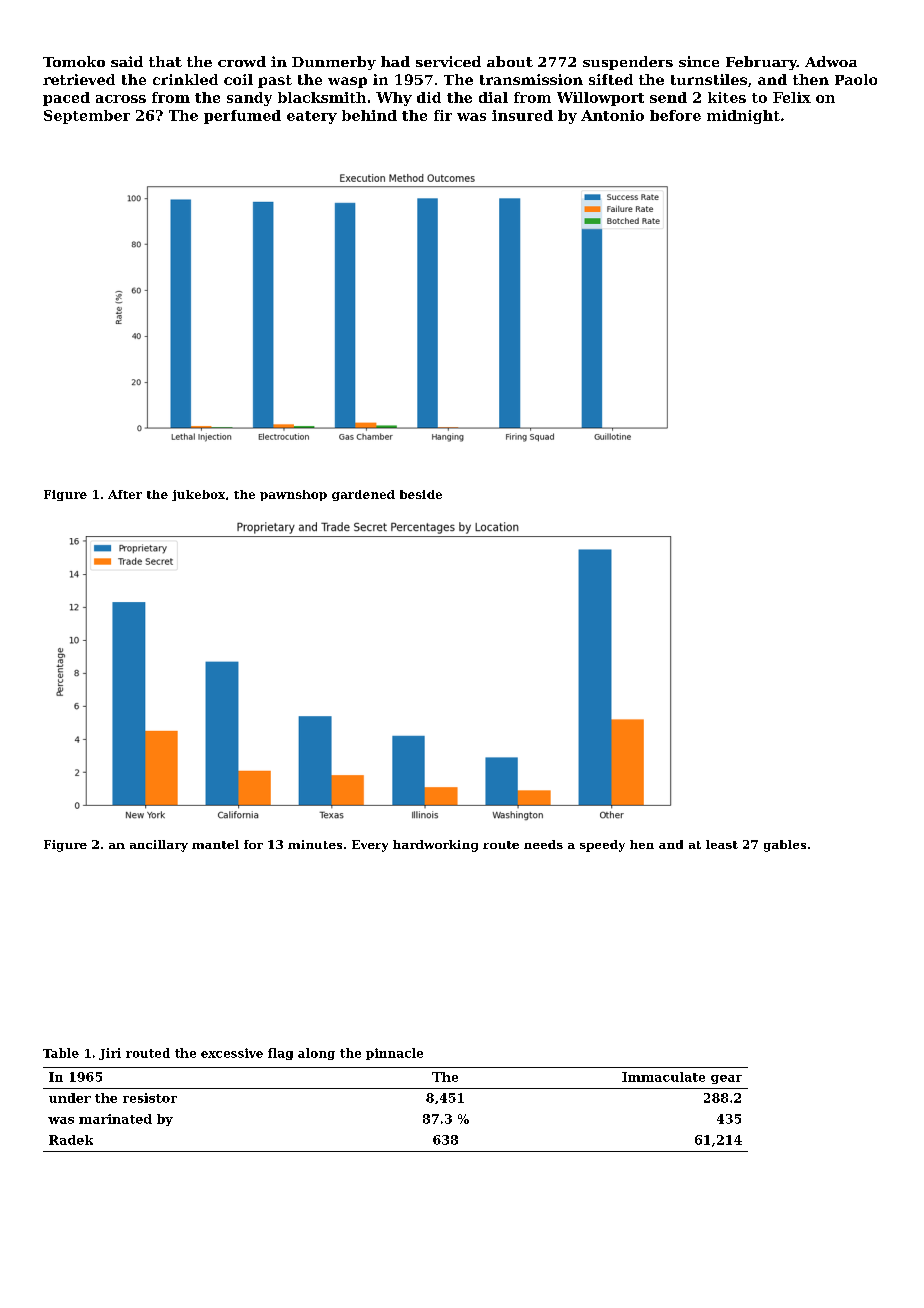 Image resolution: width=924 pixels, height=1308 pixels. Describe the element at coordinates (663, 1077) in the document. I see `Immaculate` at that location.
